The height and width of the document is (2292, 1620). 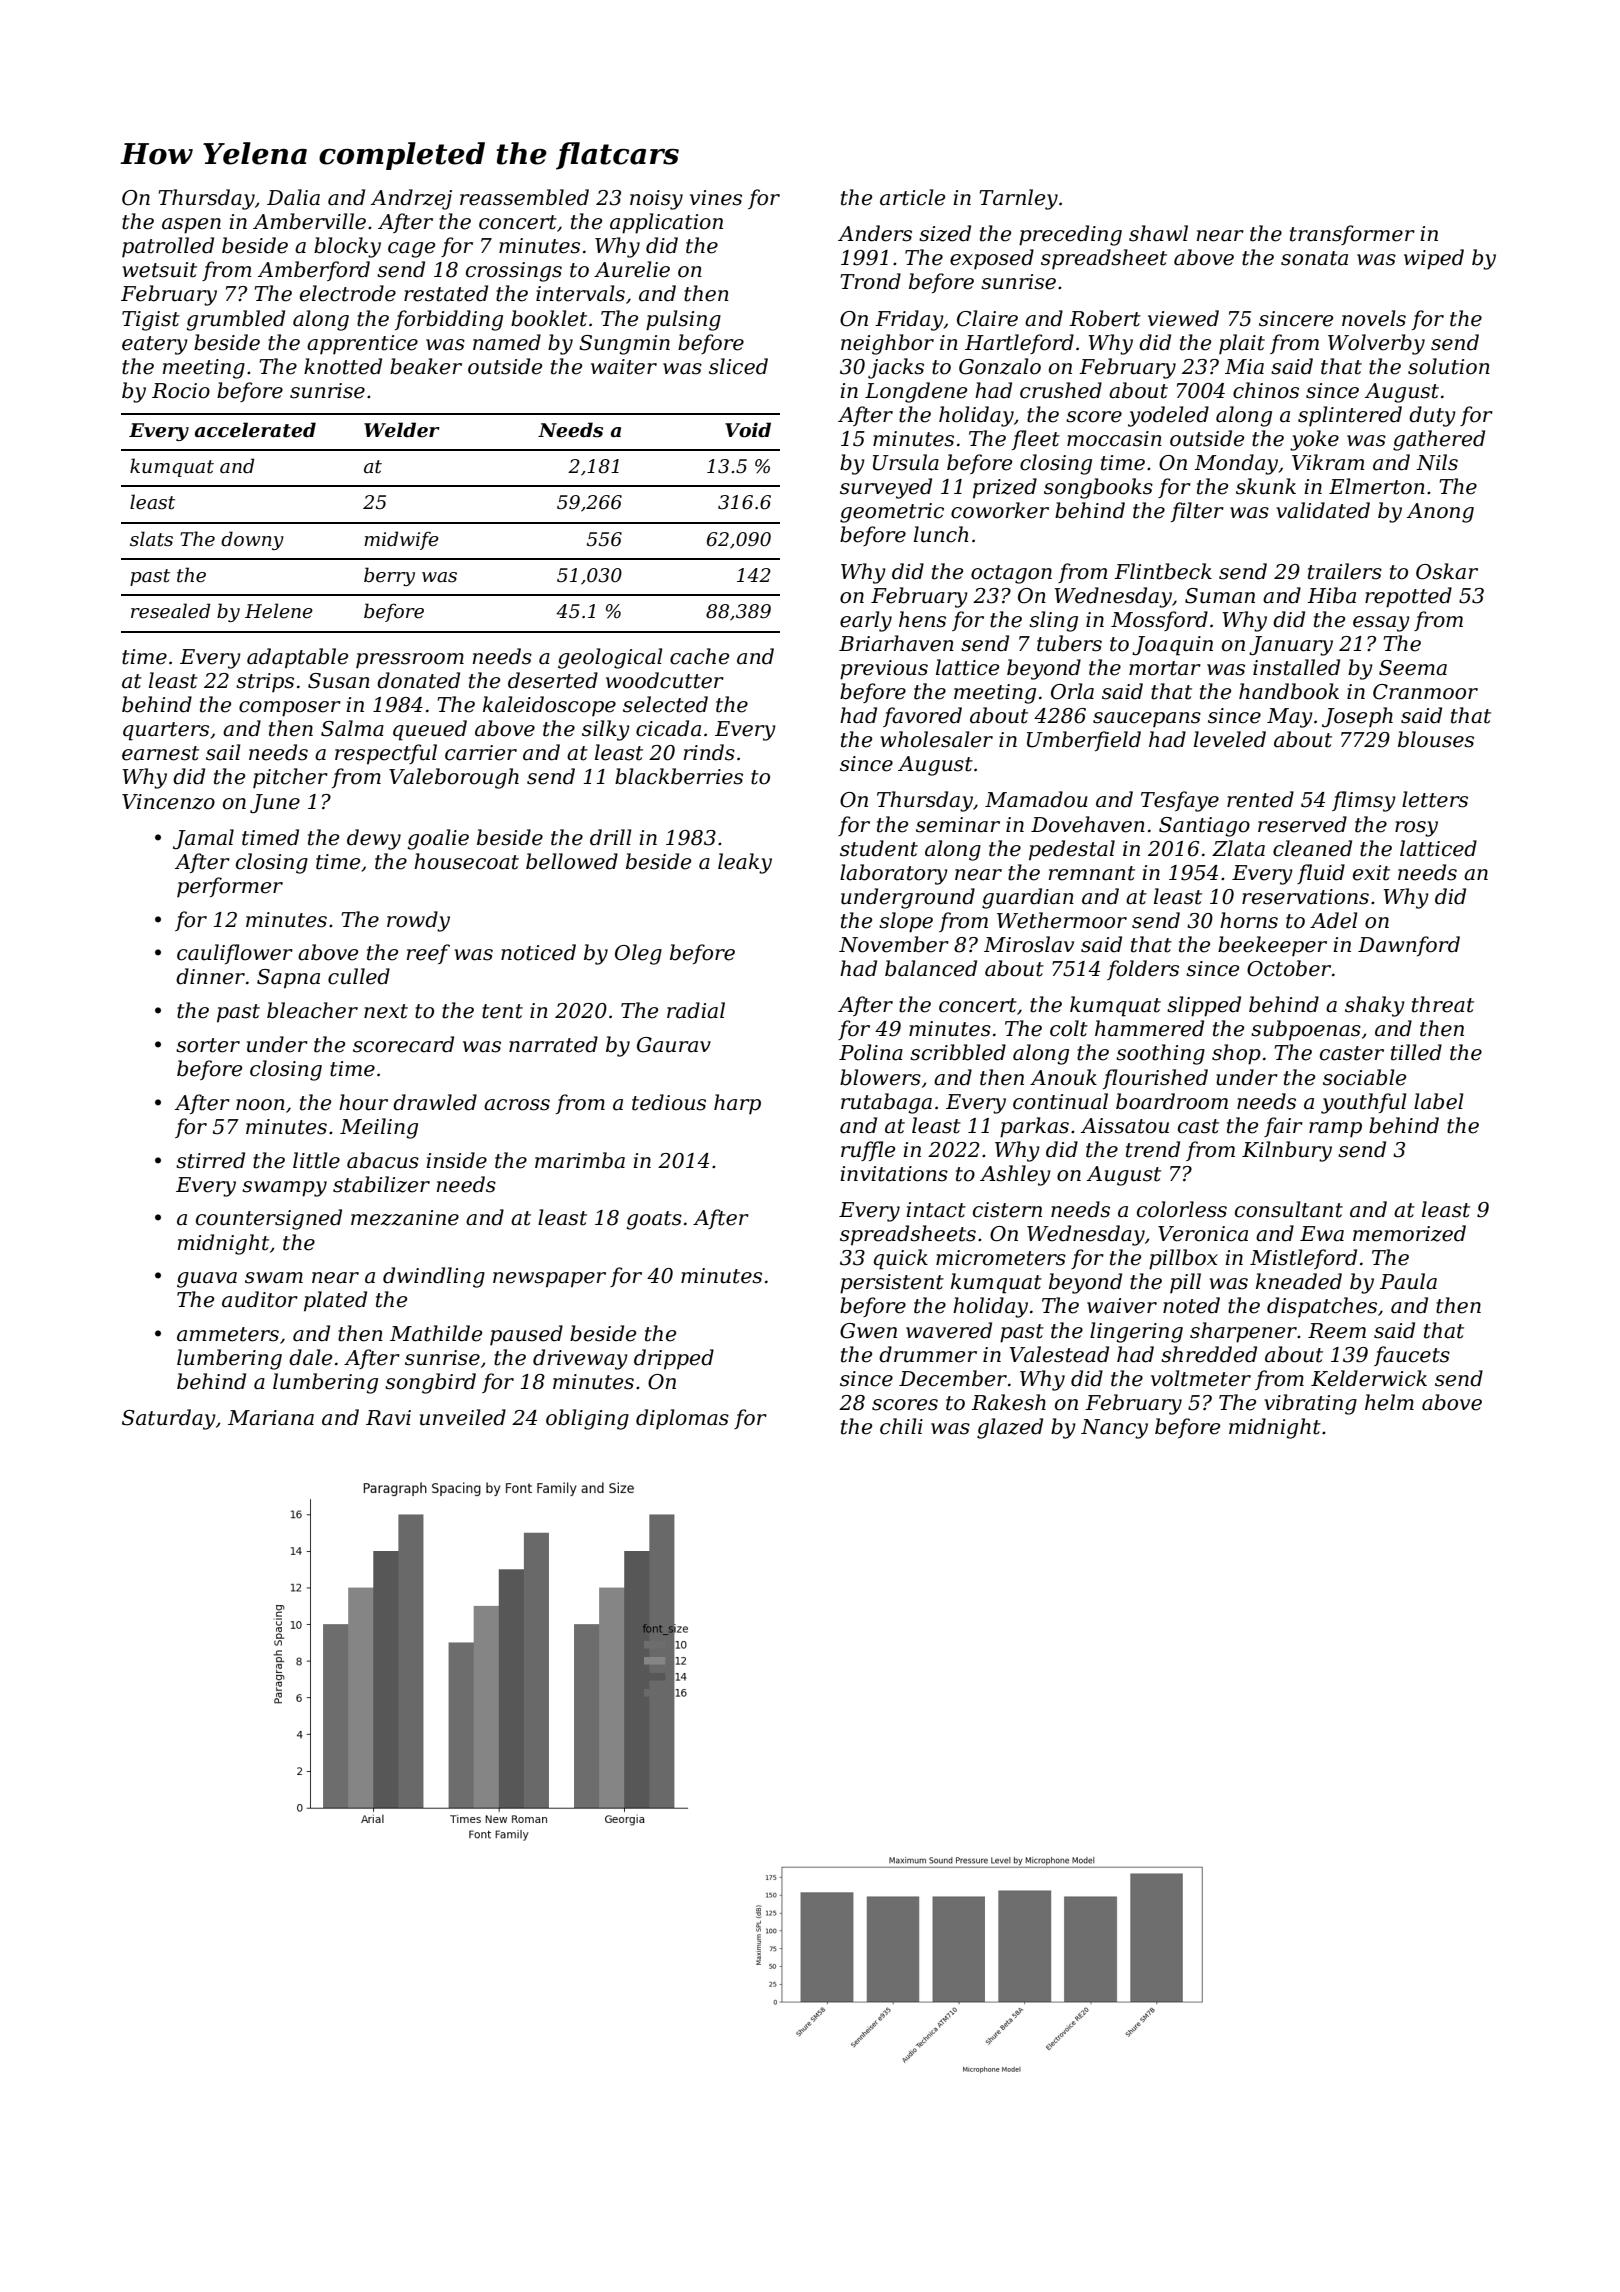 What do you see at coordinates (1061, 390) in the document?
I see `crushed` at bounding box center [1061, 390].
